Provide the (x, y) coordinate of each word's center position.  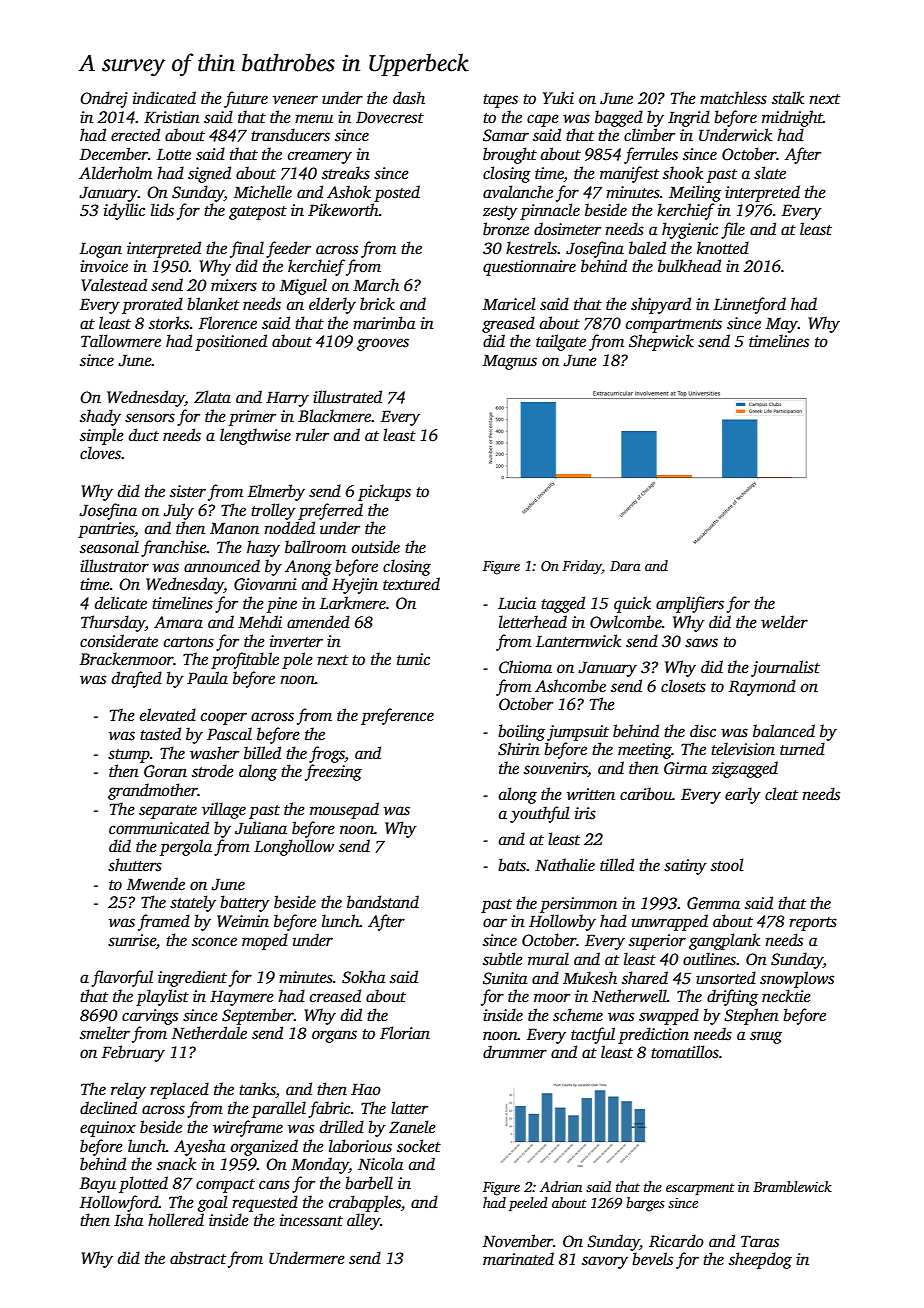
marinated (518, 1258)
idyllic (124, 211)
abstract (198, 1258)
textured (411, 583)
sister (188, 491)
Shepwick (661, 342)
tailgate (561, 342)
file (733, 230)
